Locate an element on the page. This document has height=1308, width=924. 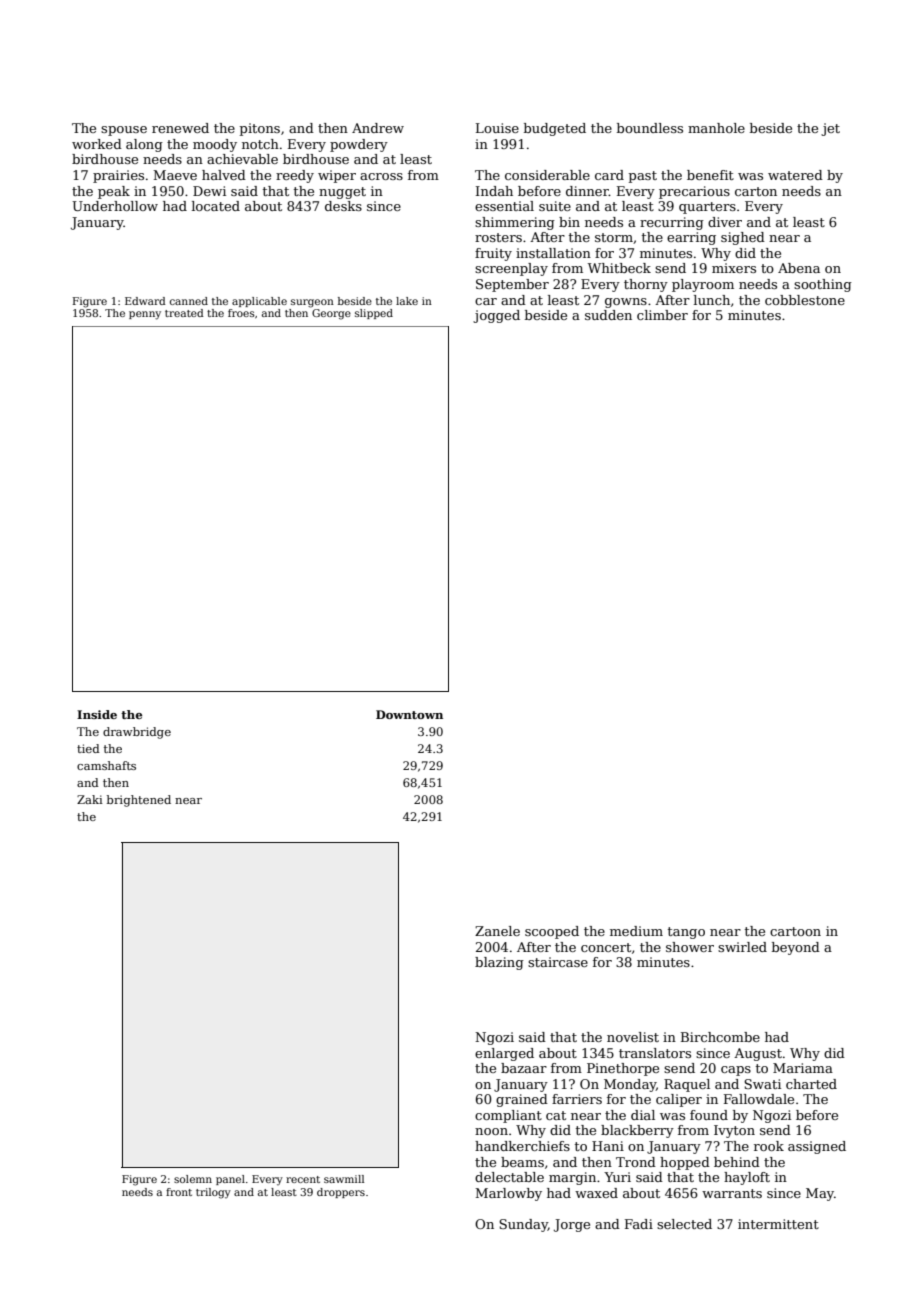
climber is located at coordinates (662, 315).
